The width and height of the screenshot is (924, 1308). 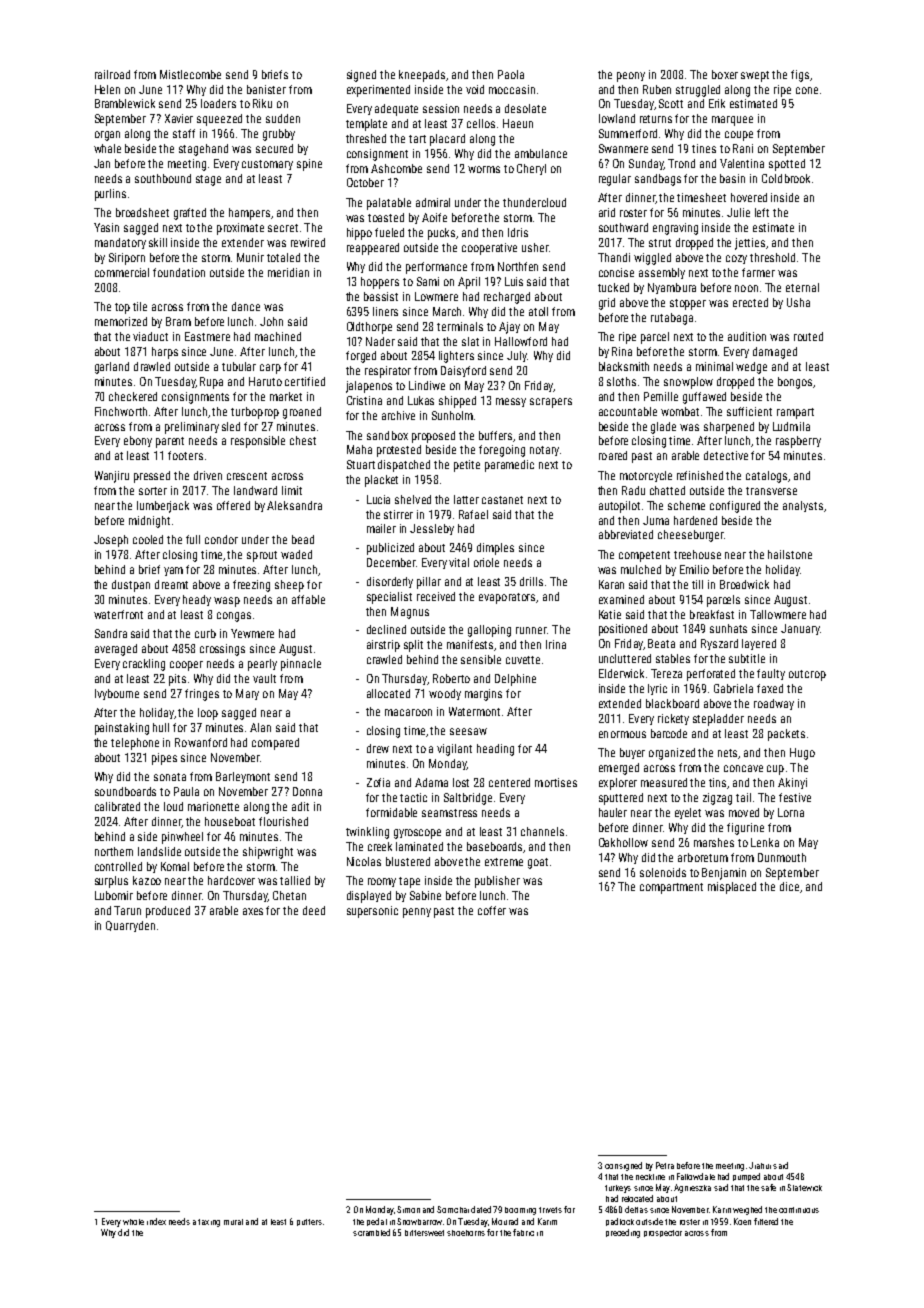 I want to click on Mistlecombe, so click(x=190, y=74).
